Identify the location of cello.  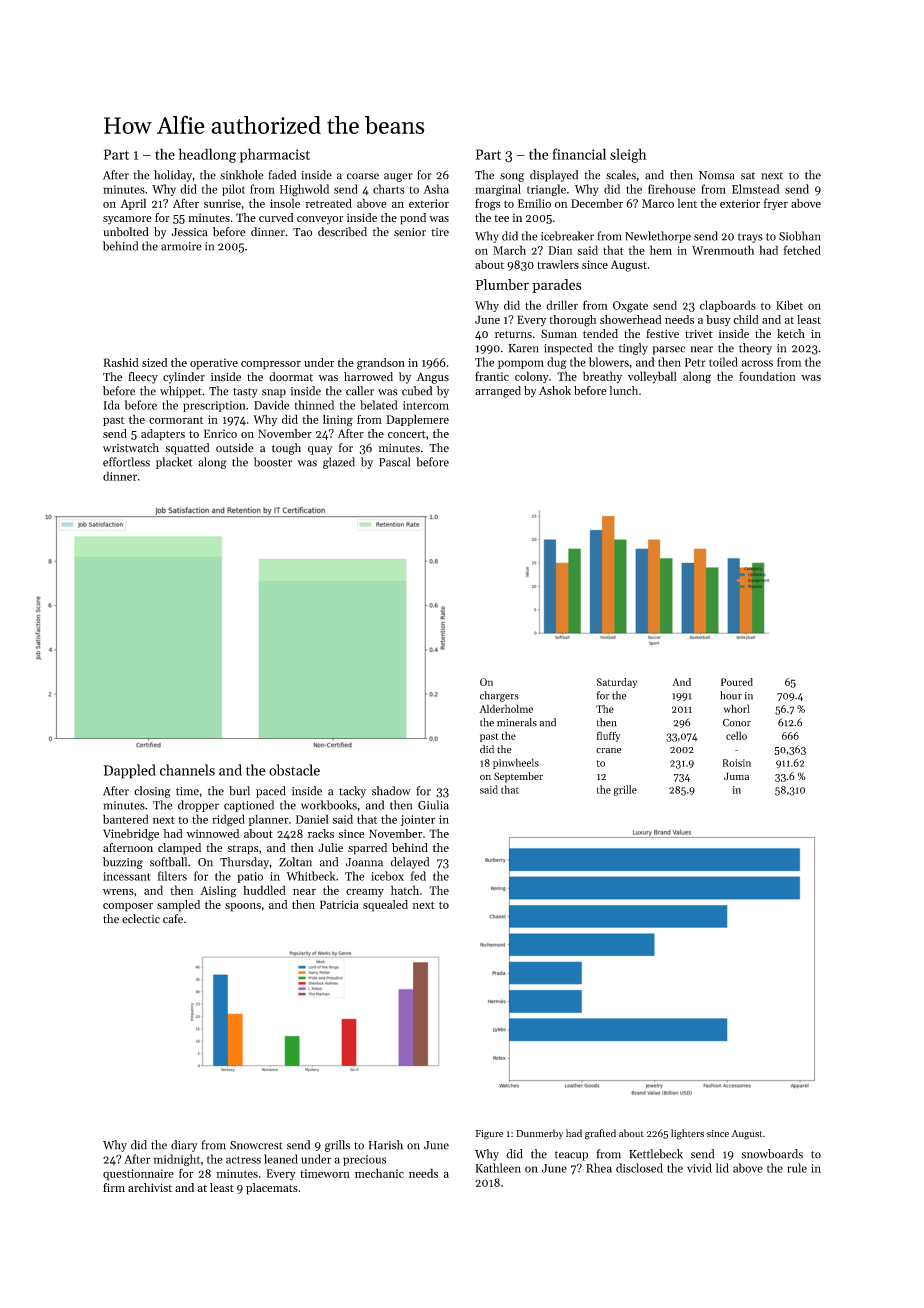
(736, 735).
